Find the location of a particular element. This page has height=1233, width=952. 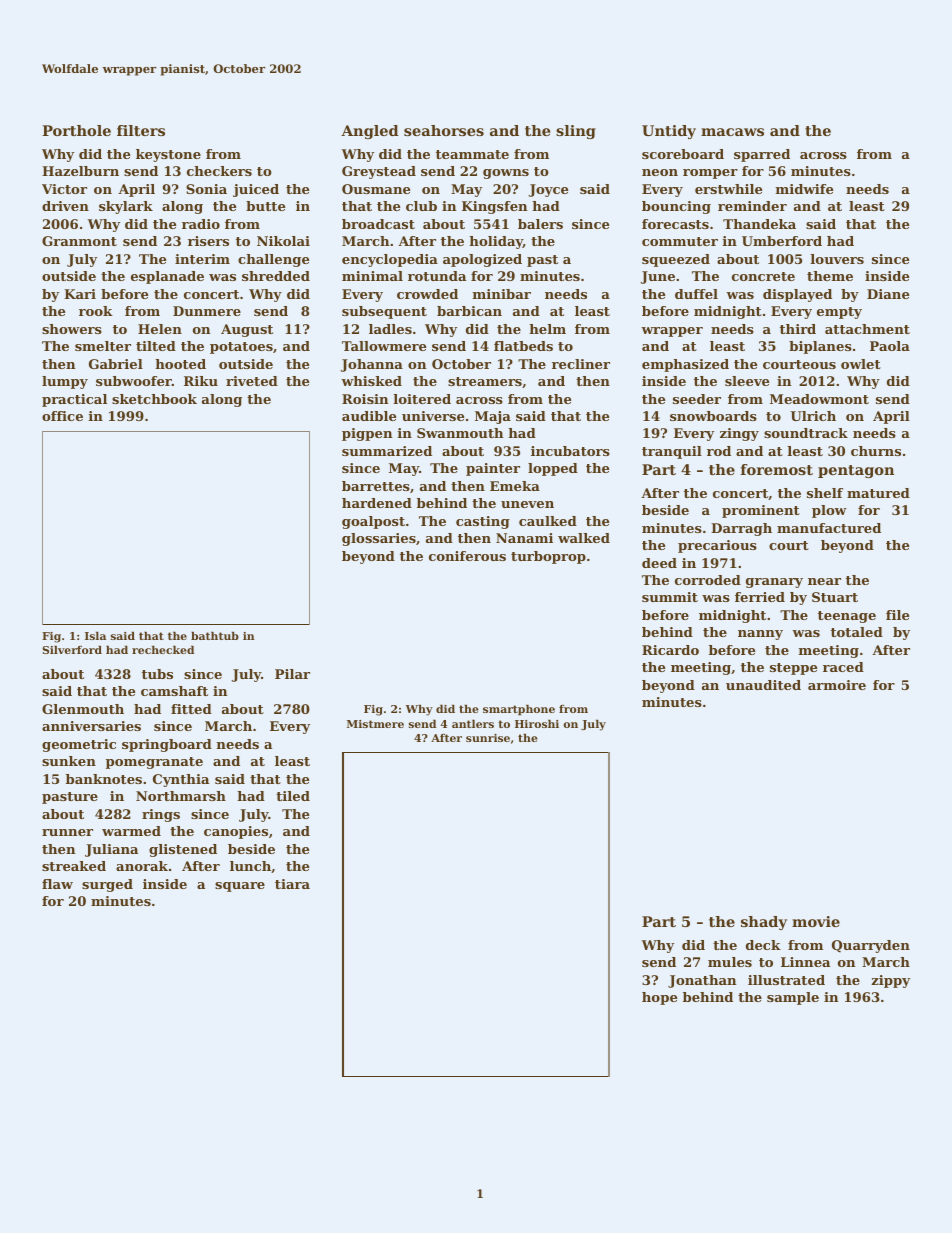

concrete is located at coordinates (763, 276).
